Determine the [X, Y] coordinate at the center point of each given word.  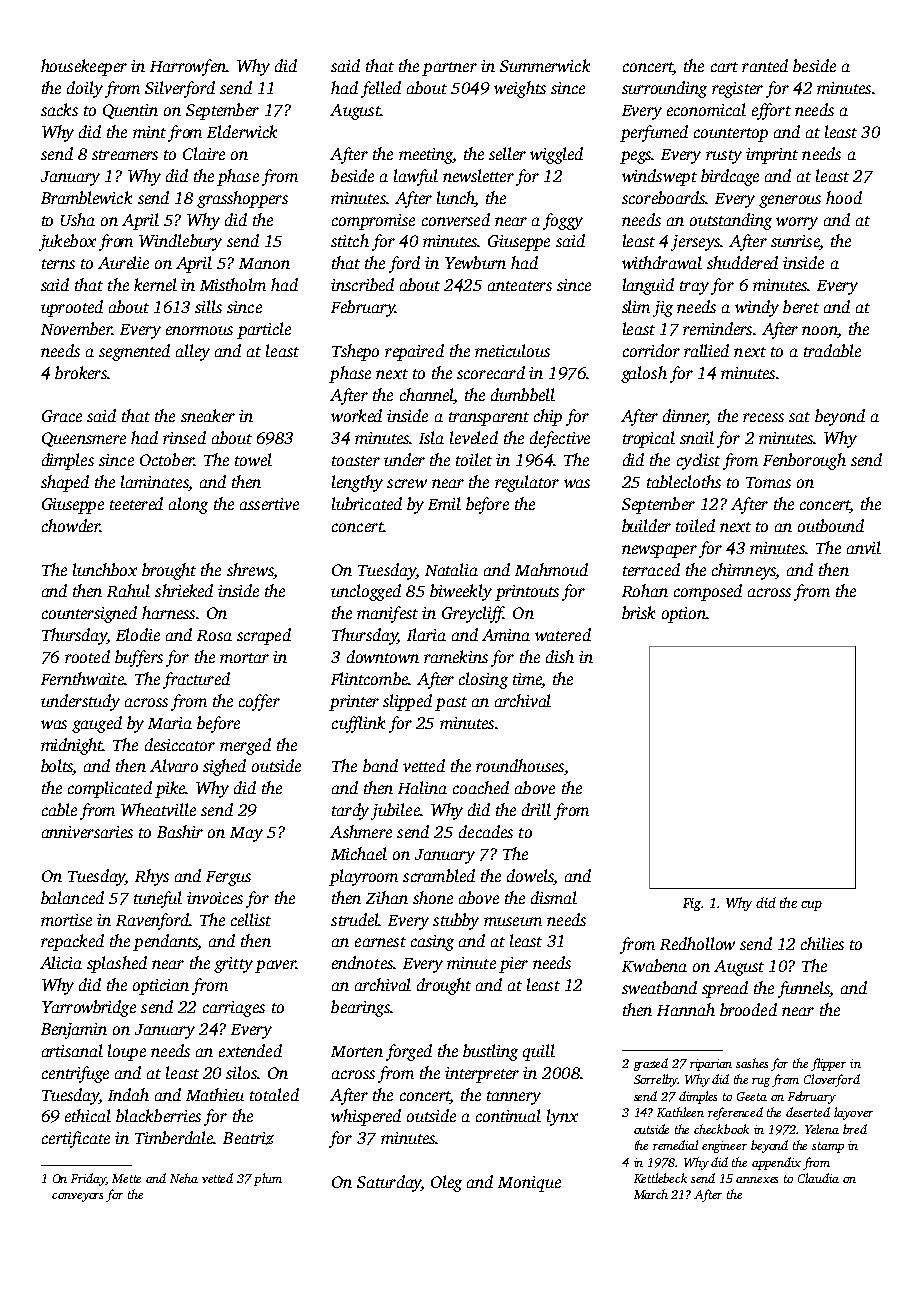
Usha [78, 219]
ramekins [456, 656]
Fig [692, 904]
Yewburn [475, 262]
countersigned [89, 614]
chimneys [744, 571]
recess [763, 417]
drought [444, 986]
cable [59, 809]
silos [241, 1072]
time [527, 680]
